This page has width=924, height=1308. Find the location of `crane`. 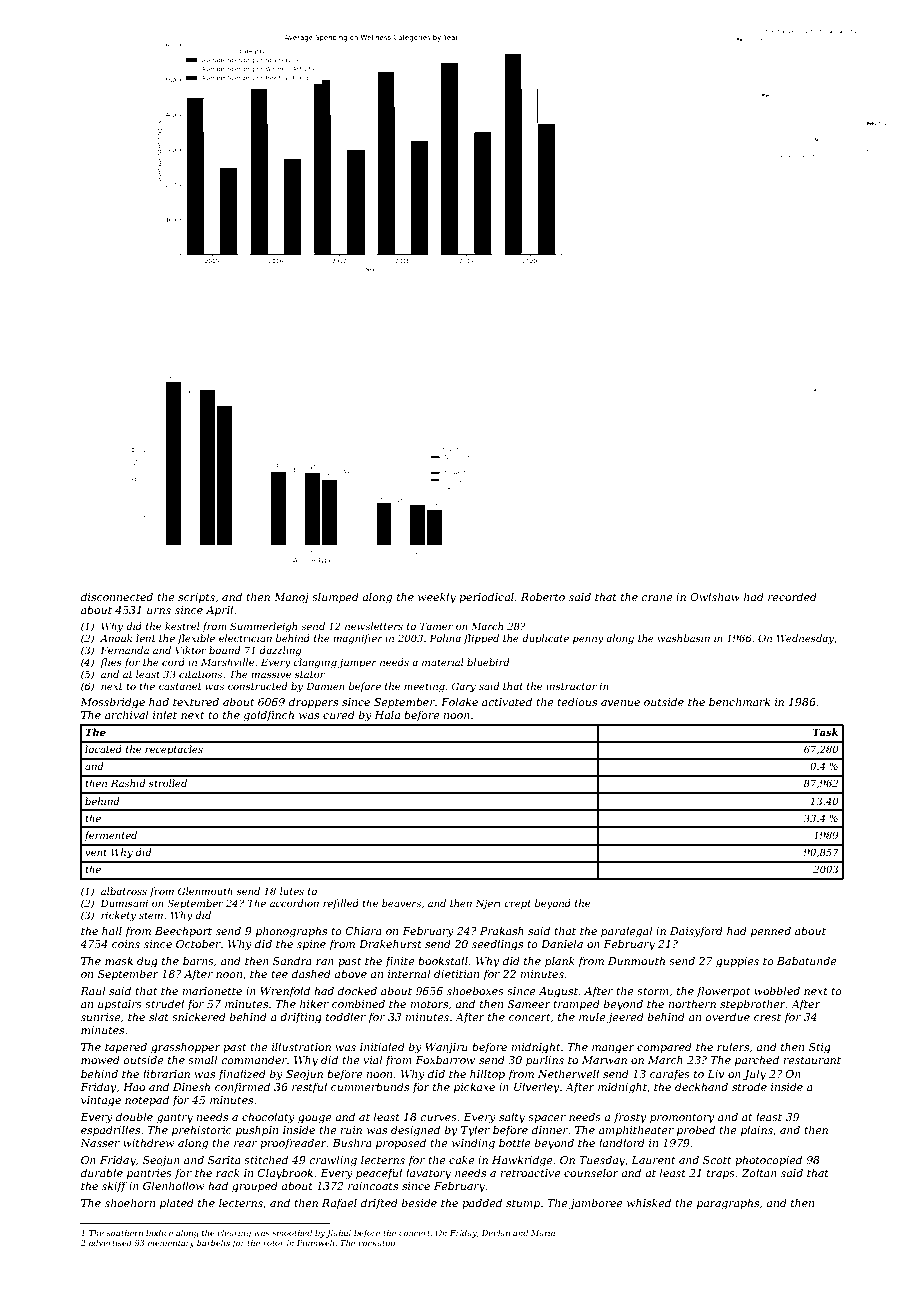

crane is located at coordinates (657, 598).
